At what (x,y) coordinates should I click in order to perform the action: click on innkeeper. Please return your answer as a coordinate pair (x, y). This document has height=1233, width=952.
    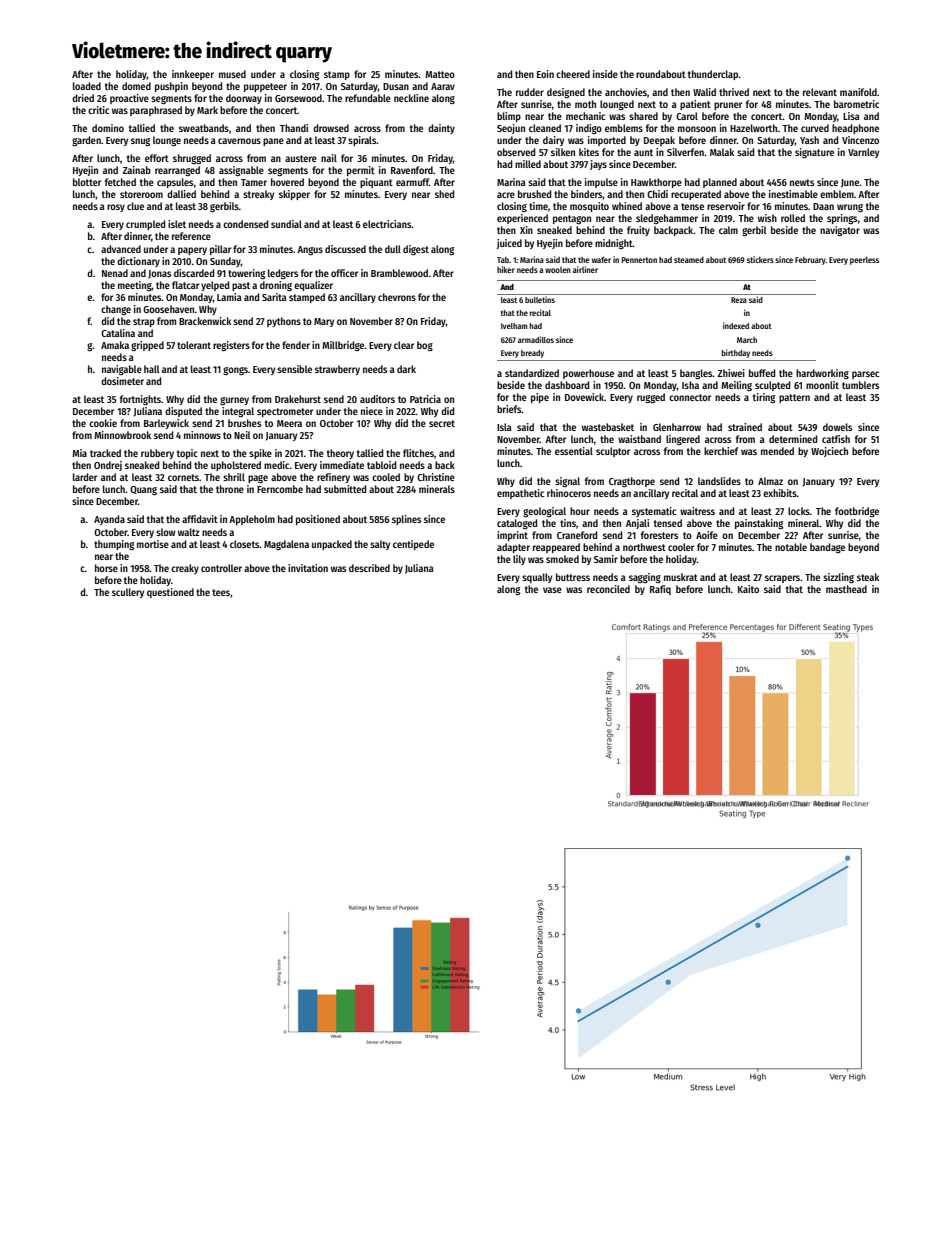
    Looking at the image, I should click on (193, 75).
